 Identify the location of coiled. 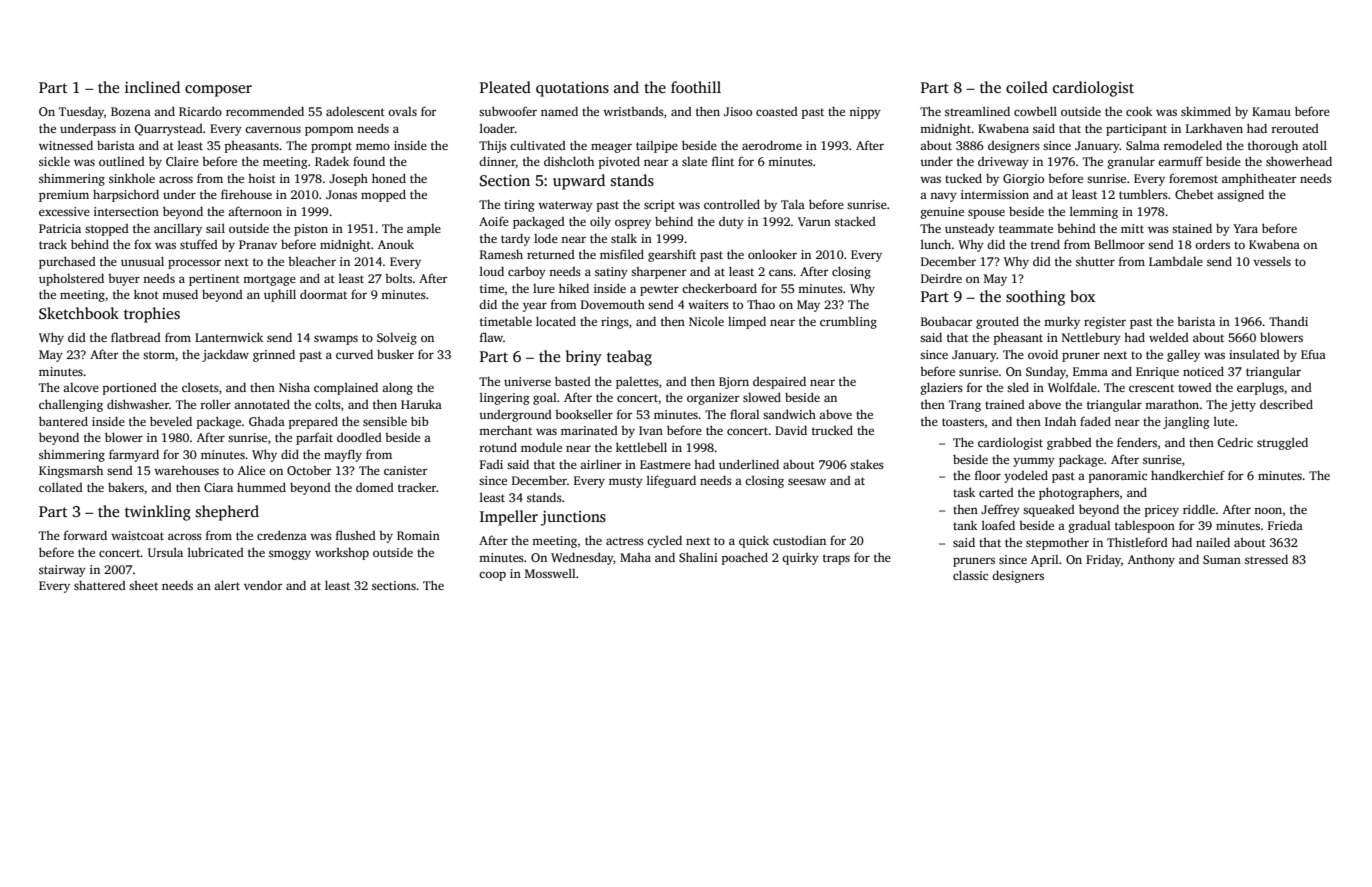
(1027, 87).
